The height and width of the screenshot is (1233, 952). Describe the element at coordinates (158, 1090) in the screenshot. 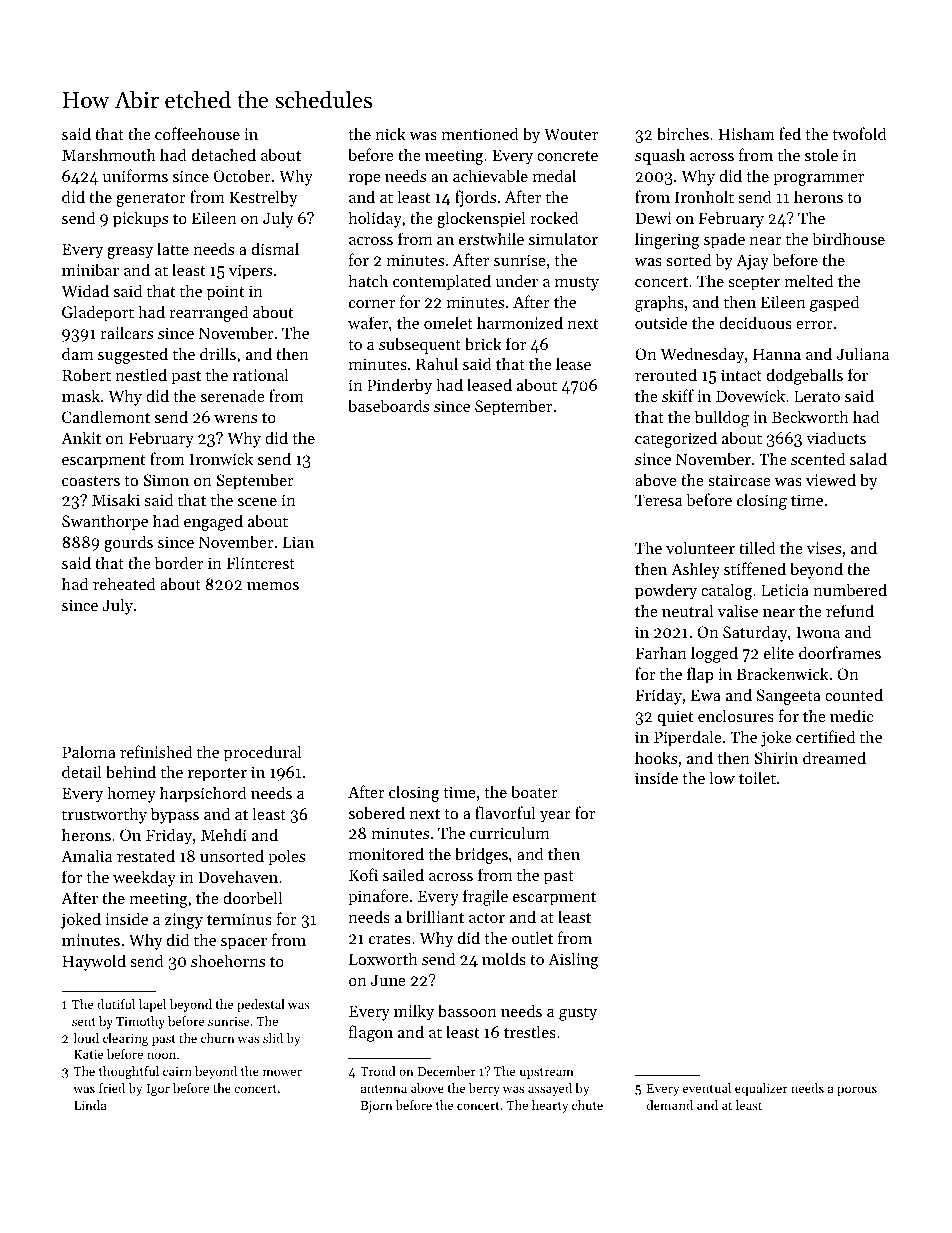

I see `Igor` at that location.
